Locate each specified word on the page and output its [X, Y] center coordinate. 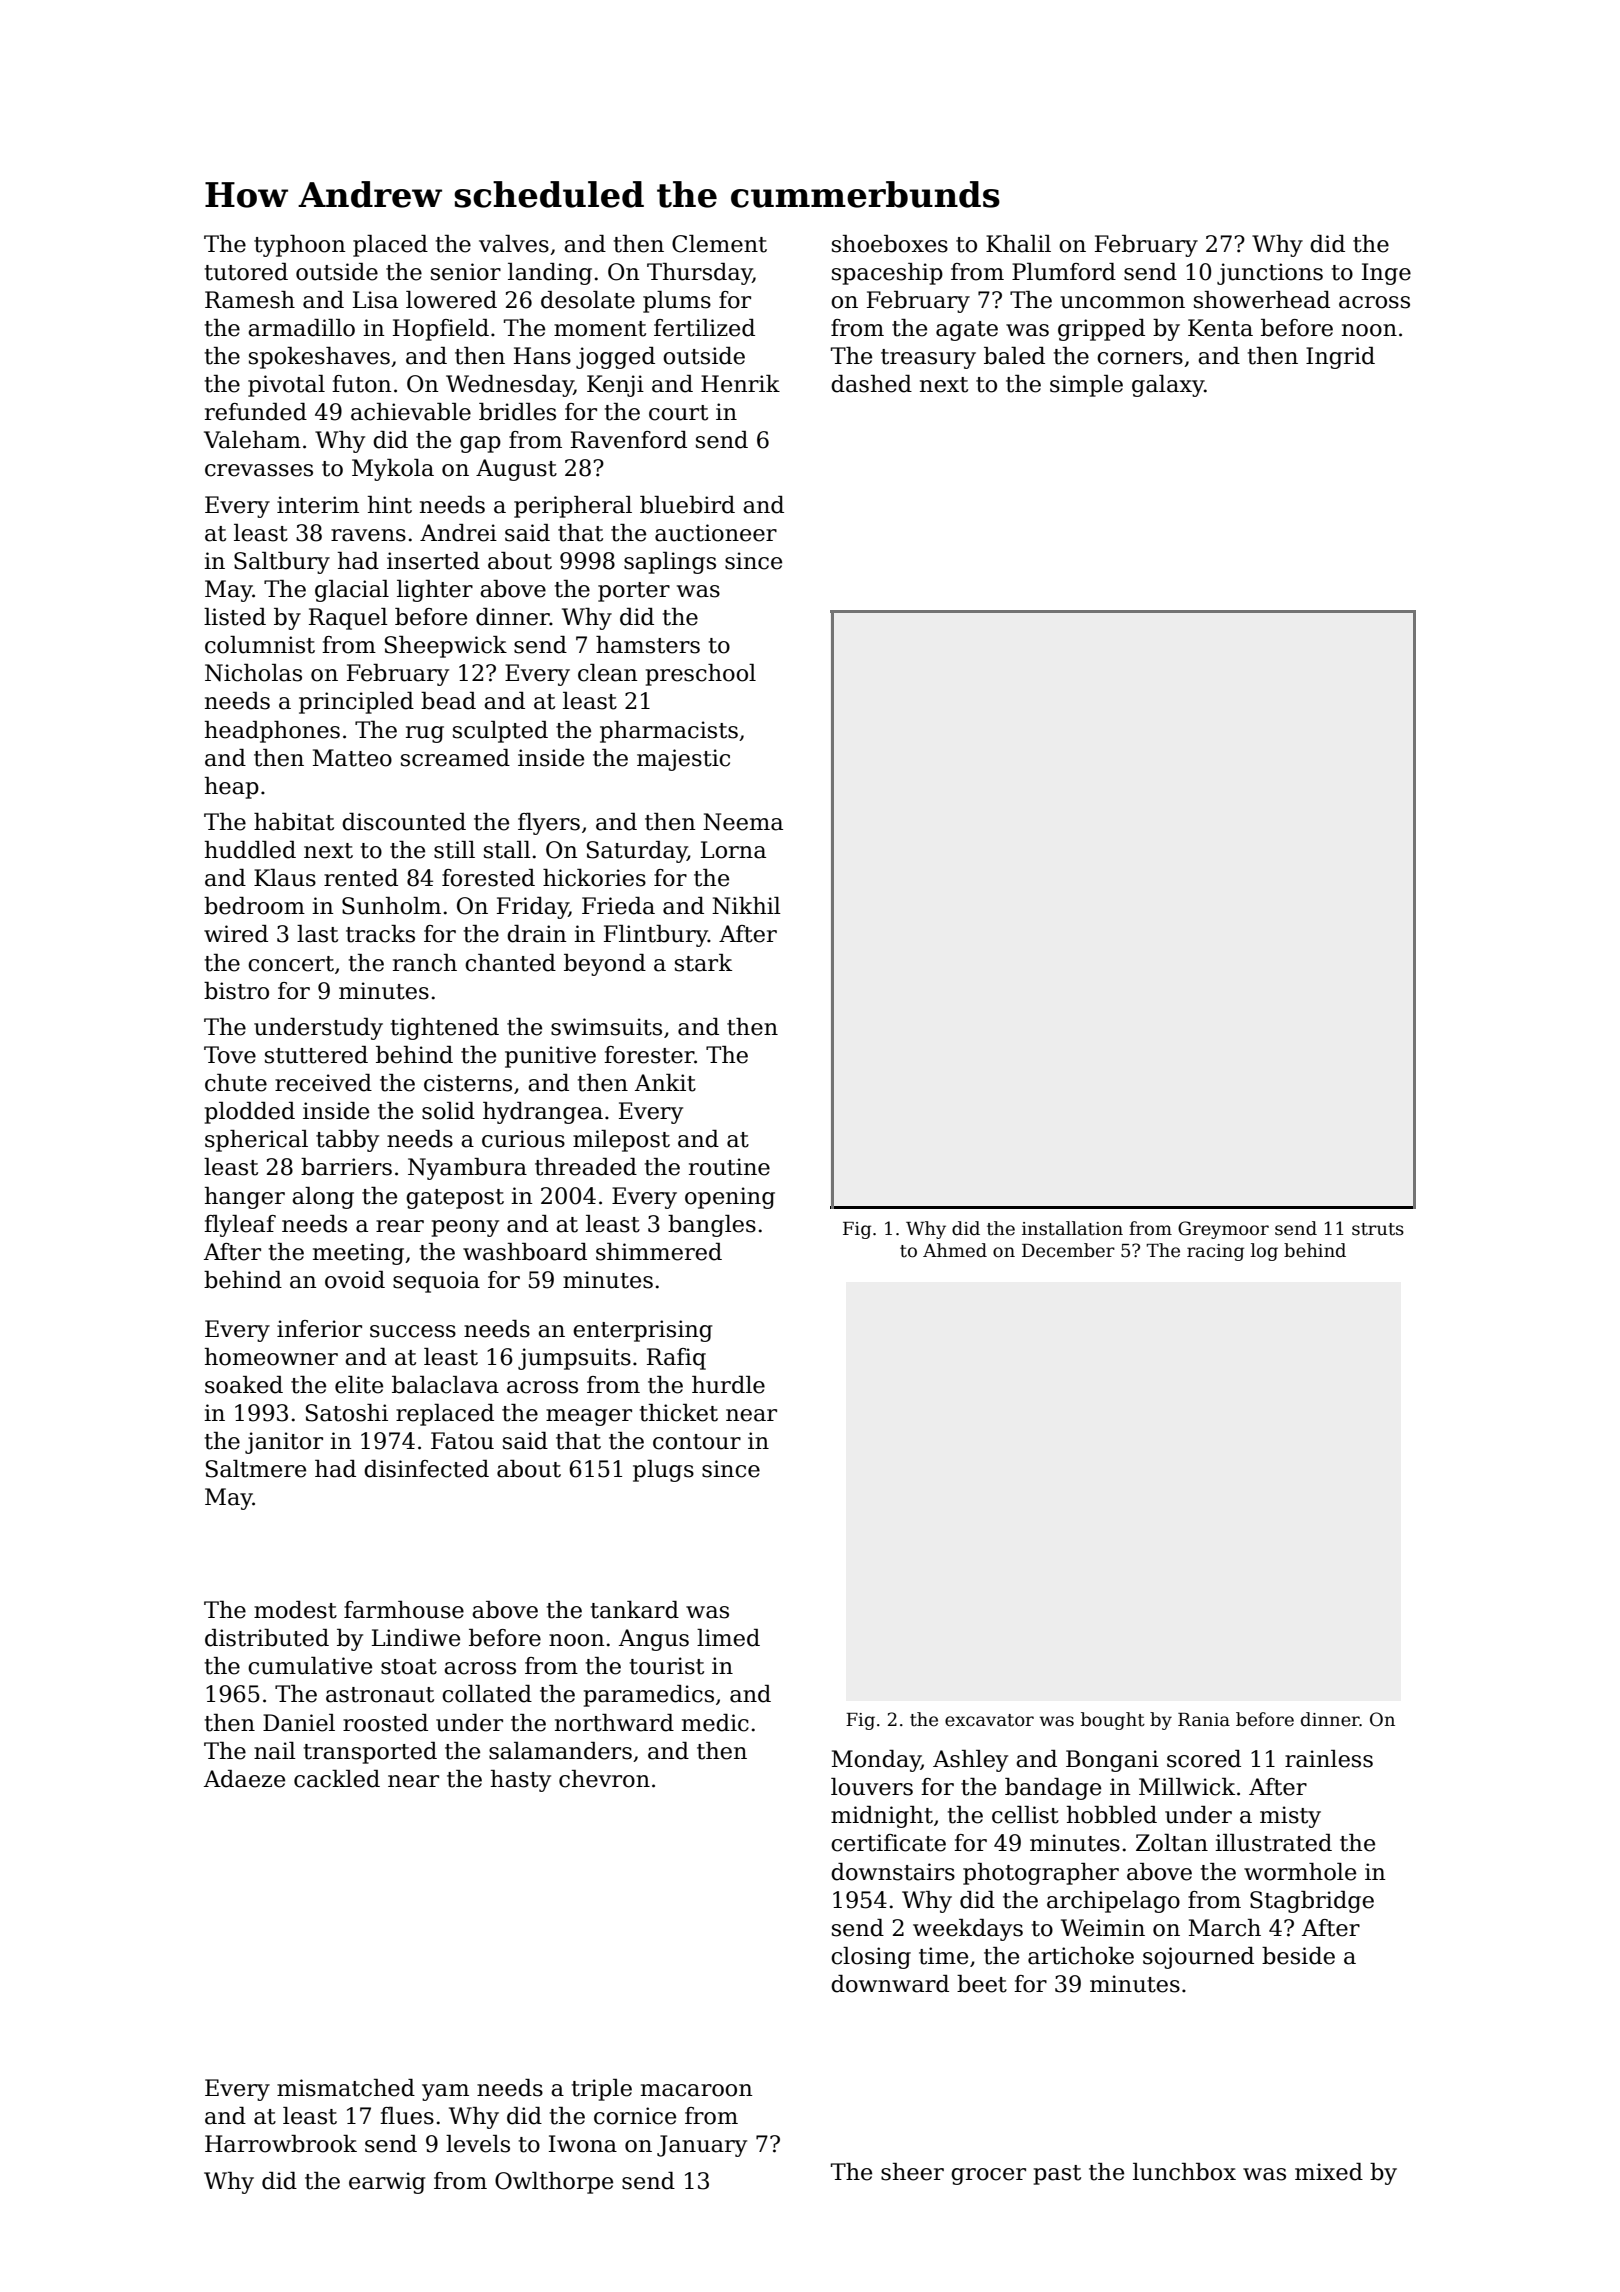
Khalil [1018, 244]
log [1264, 1252]
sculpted [500, 732]
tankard [635, 1610]
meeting [358, 1254]
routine [729, 1167]
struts [1378, 1229]
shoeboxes [890, 244]
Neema [743, 822]
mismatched [346, 2088]
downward [890, 1984]
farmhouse [404, 1610]
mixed [1329, 2172]
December [1068, 1250]
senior [466, 272]
